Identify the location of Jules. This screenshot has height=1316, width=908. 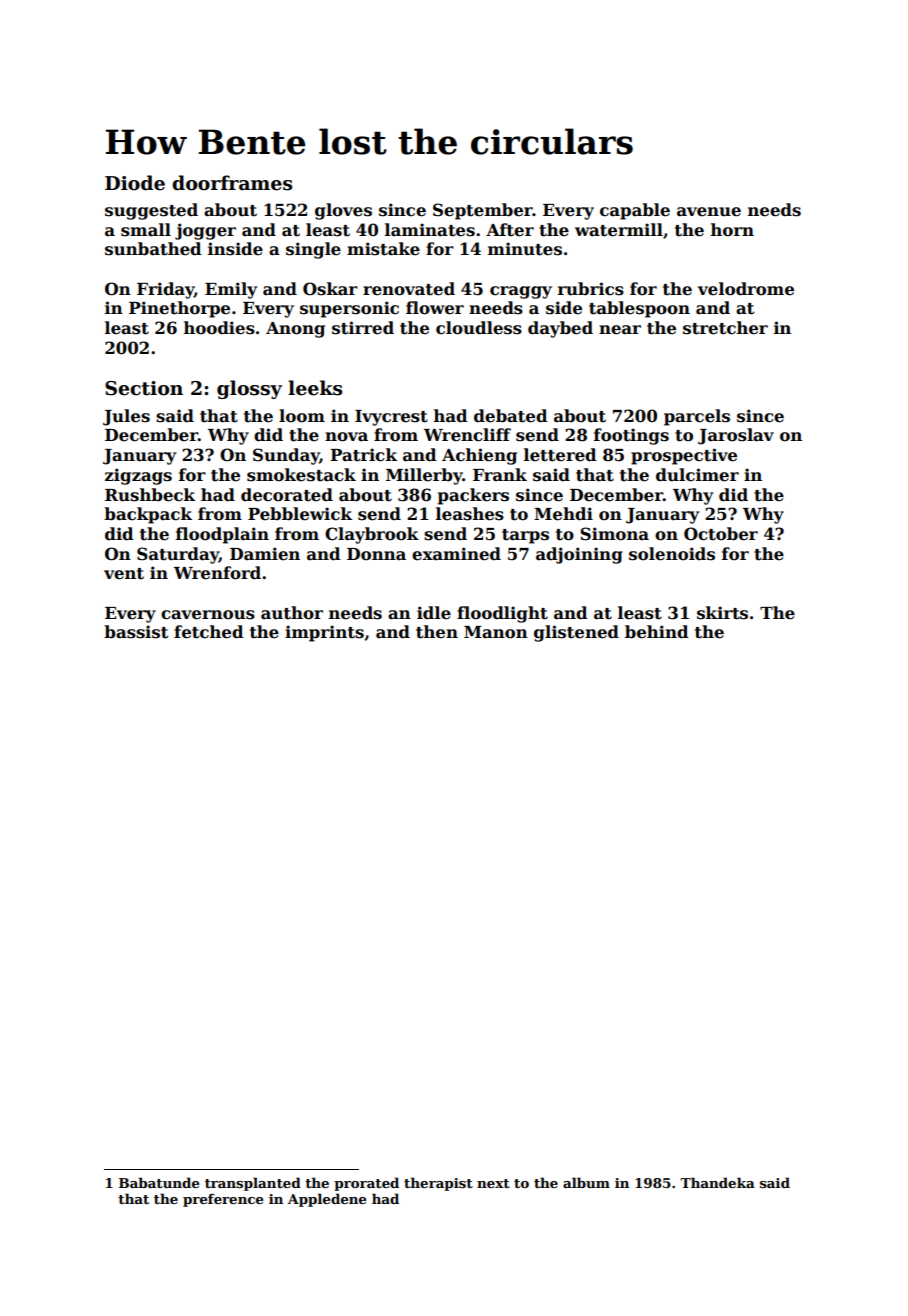
(126, 417).
